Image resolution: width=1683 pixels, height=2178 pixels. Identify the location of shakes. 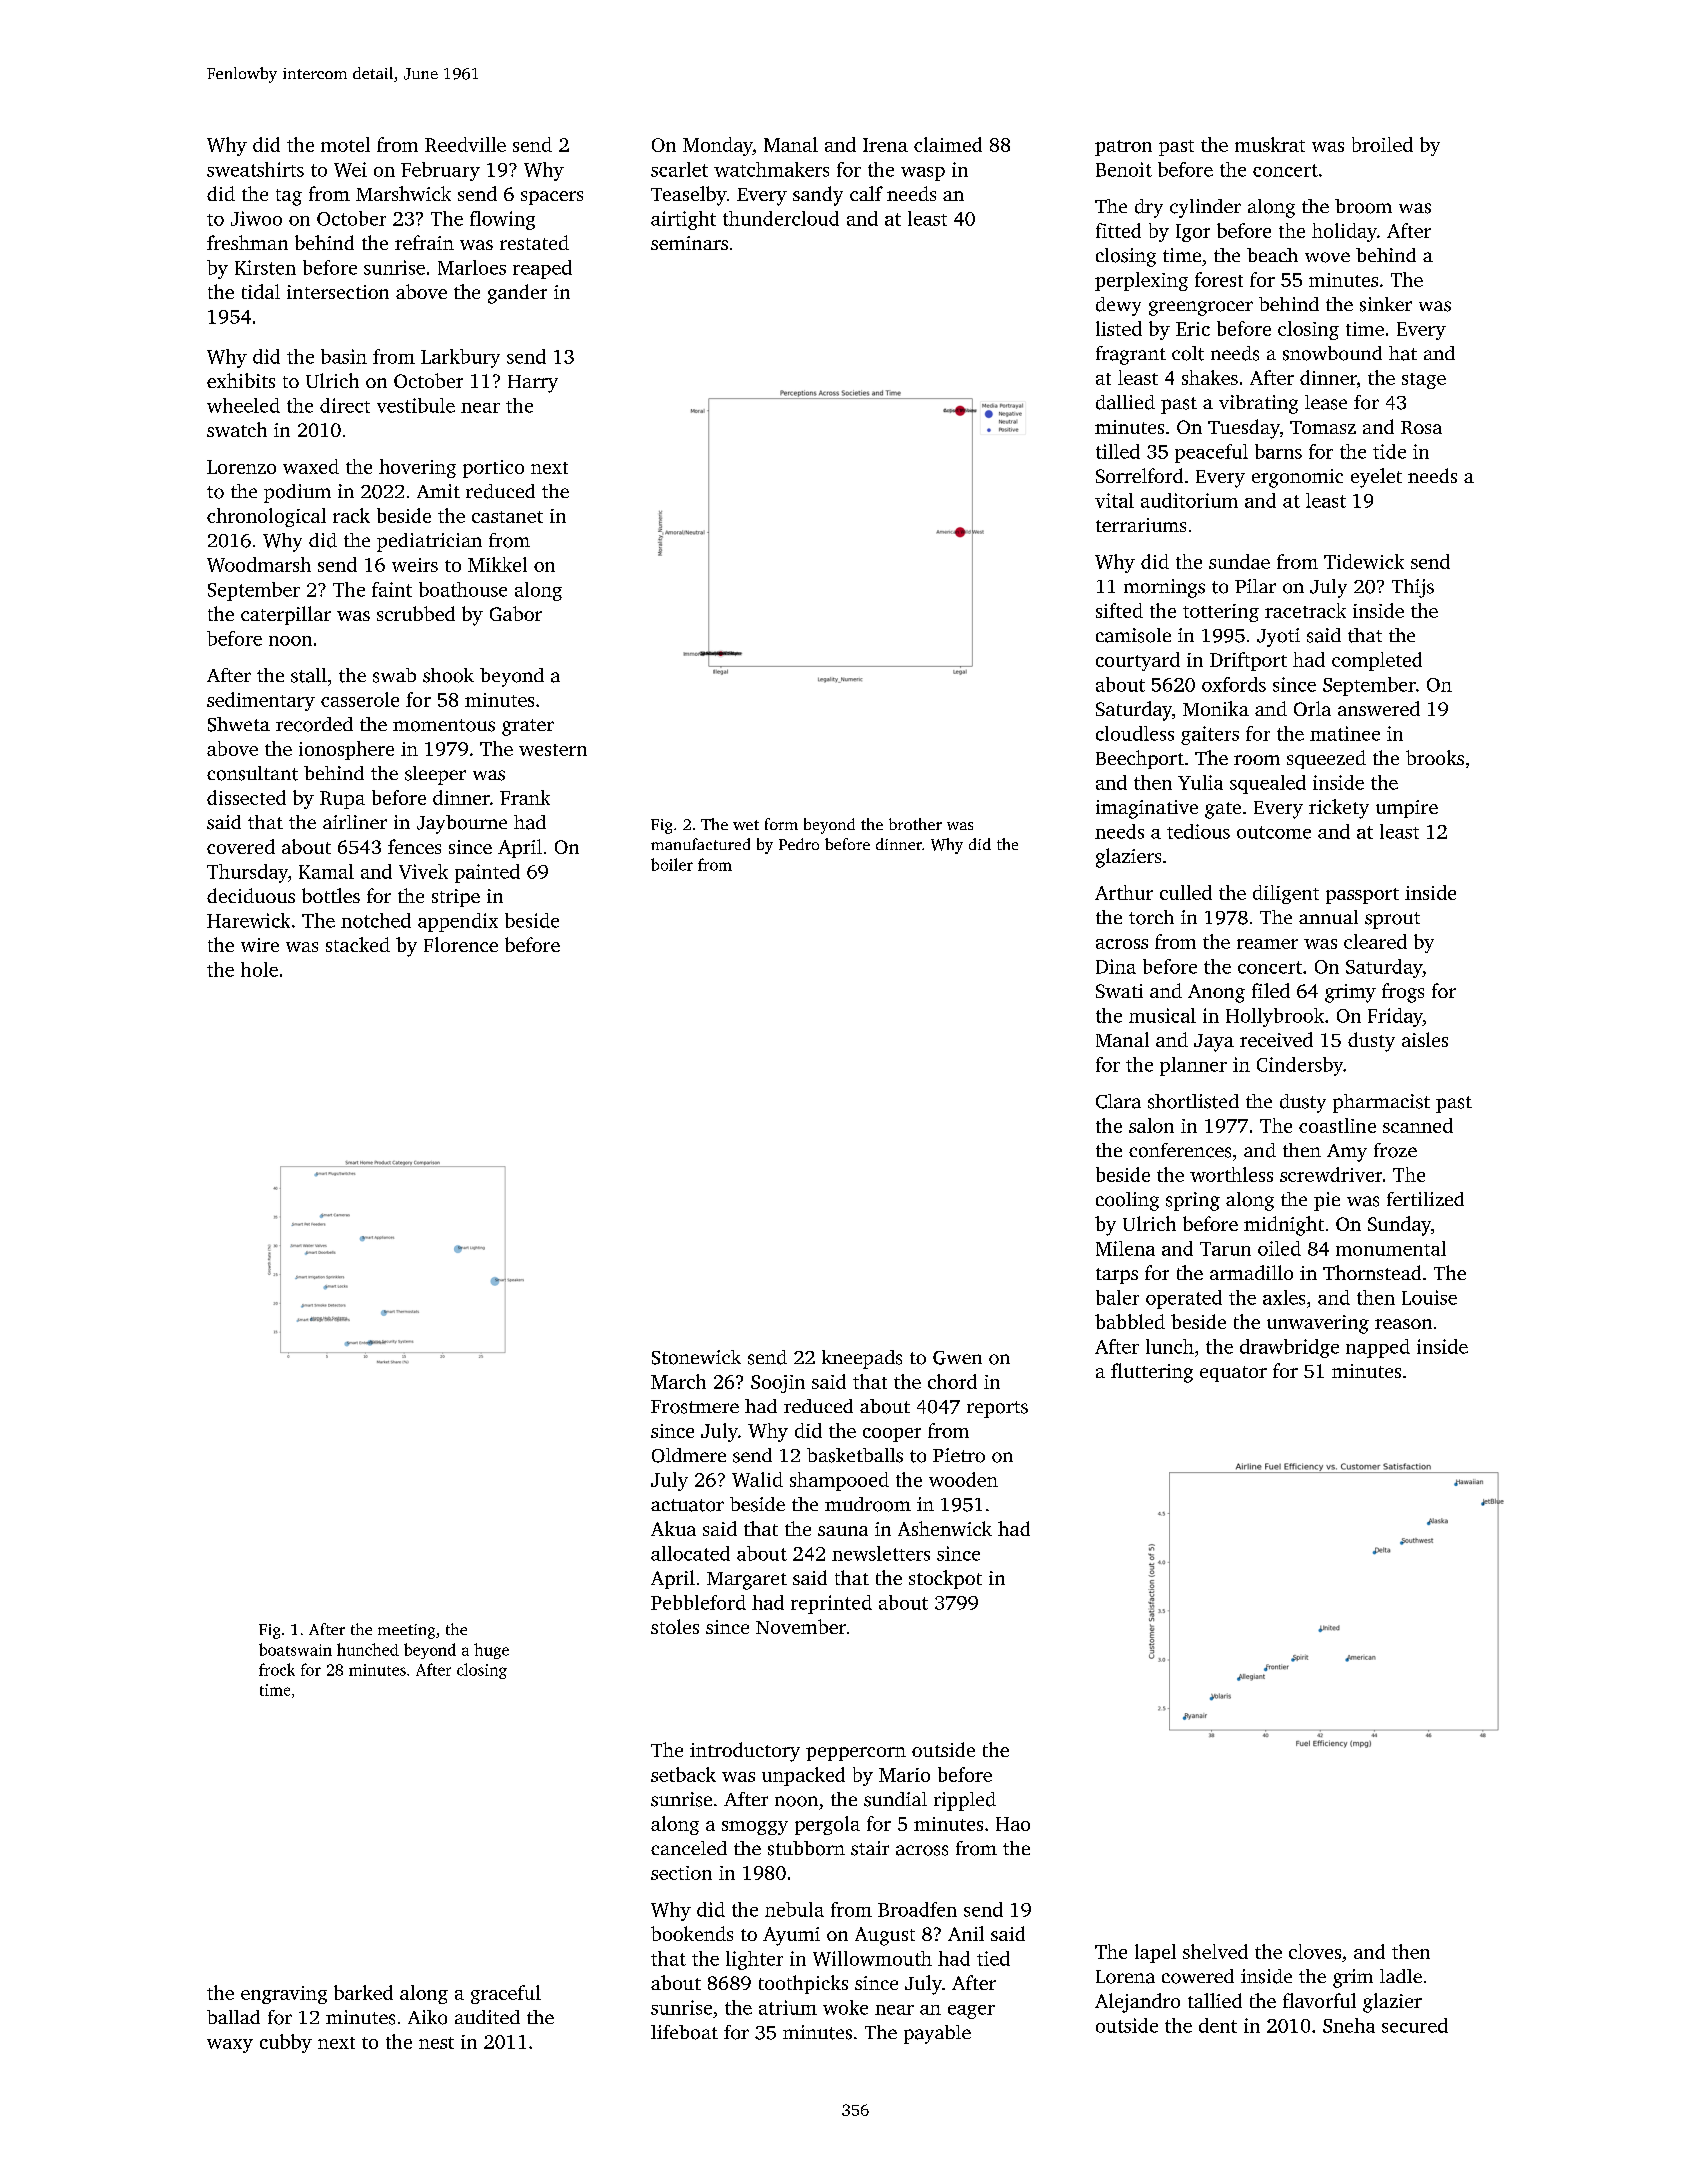
(1210, 377).
